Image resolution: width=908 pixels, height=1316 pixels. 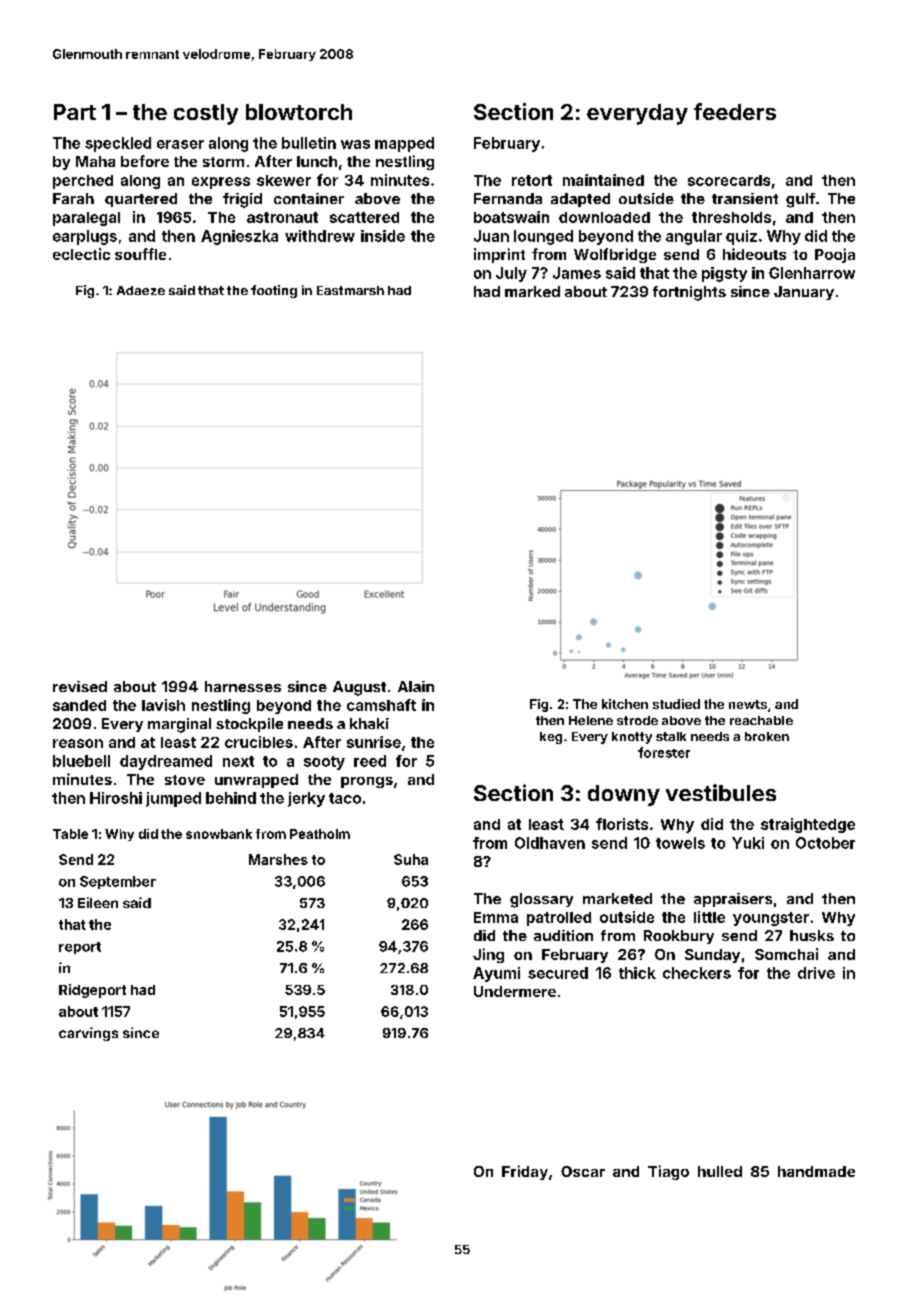 What do you see at coordinates (689, 293) in the screenshot?
I see `fortnights` at bounding box center [689, 293].
